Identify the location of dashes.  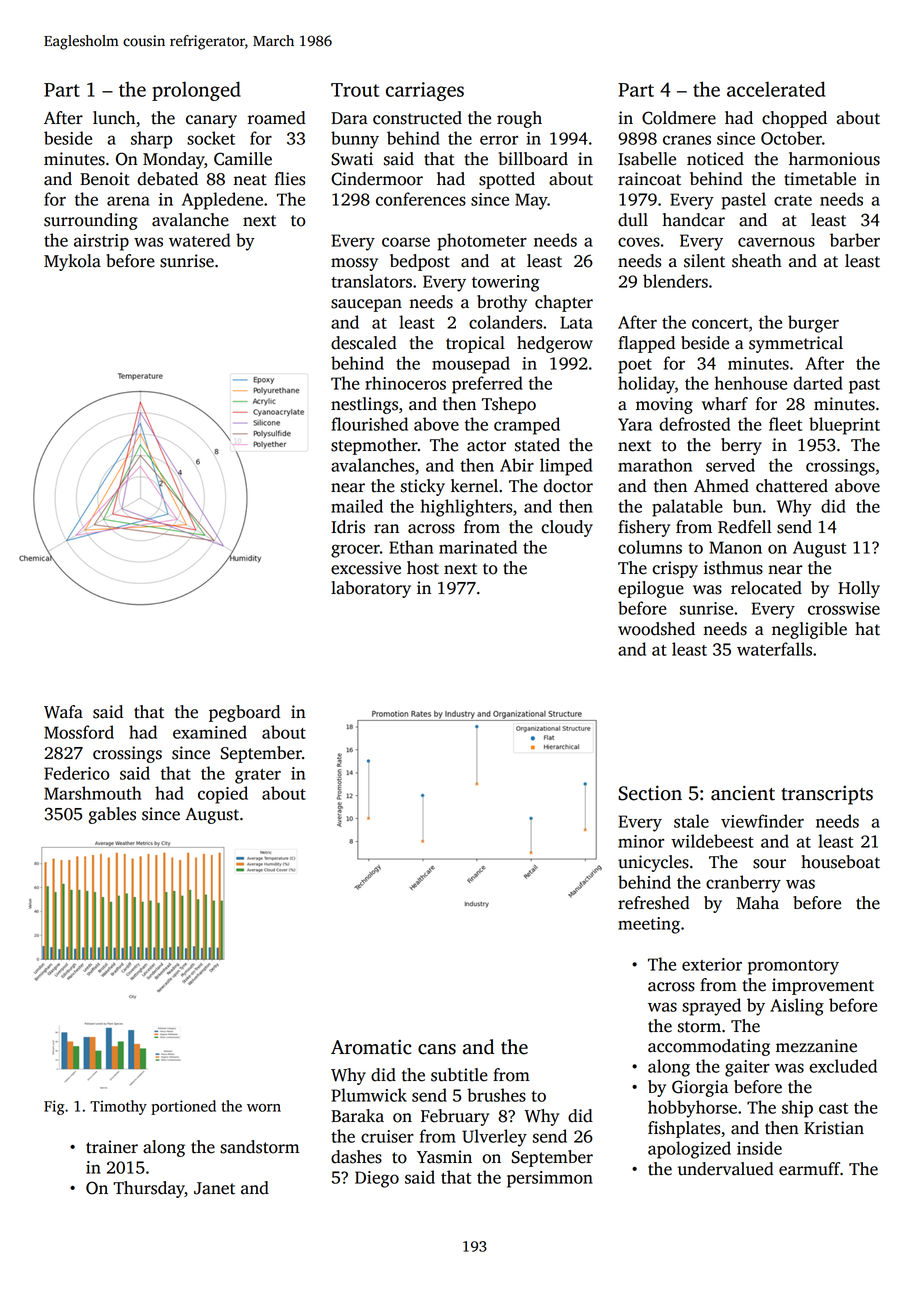
(356, 1157).
